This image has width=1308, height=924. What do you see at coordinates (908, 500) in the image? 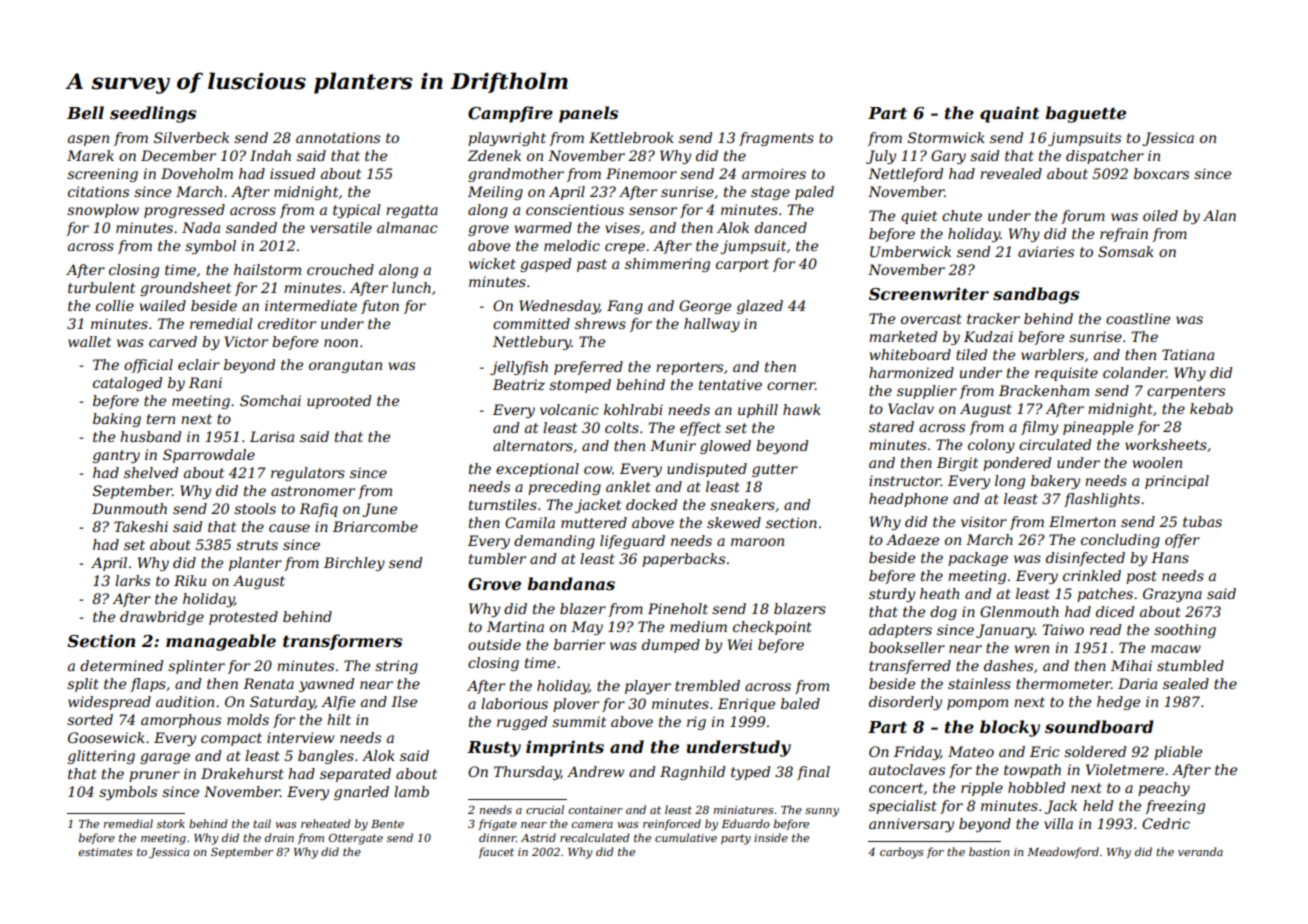
I see `headphone` at bounding box center [908, 500].
